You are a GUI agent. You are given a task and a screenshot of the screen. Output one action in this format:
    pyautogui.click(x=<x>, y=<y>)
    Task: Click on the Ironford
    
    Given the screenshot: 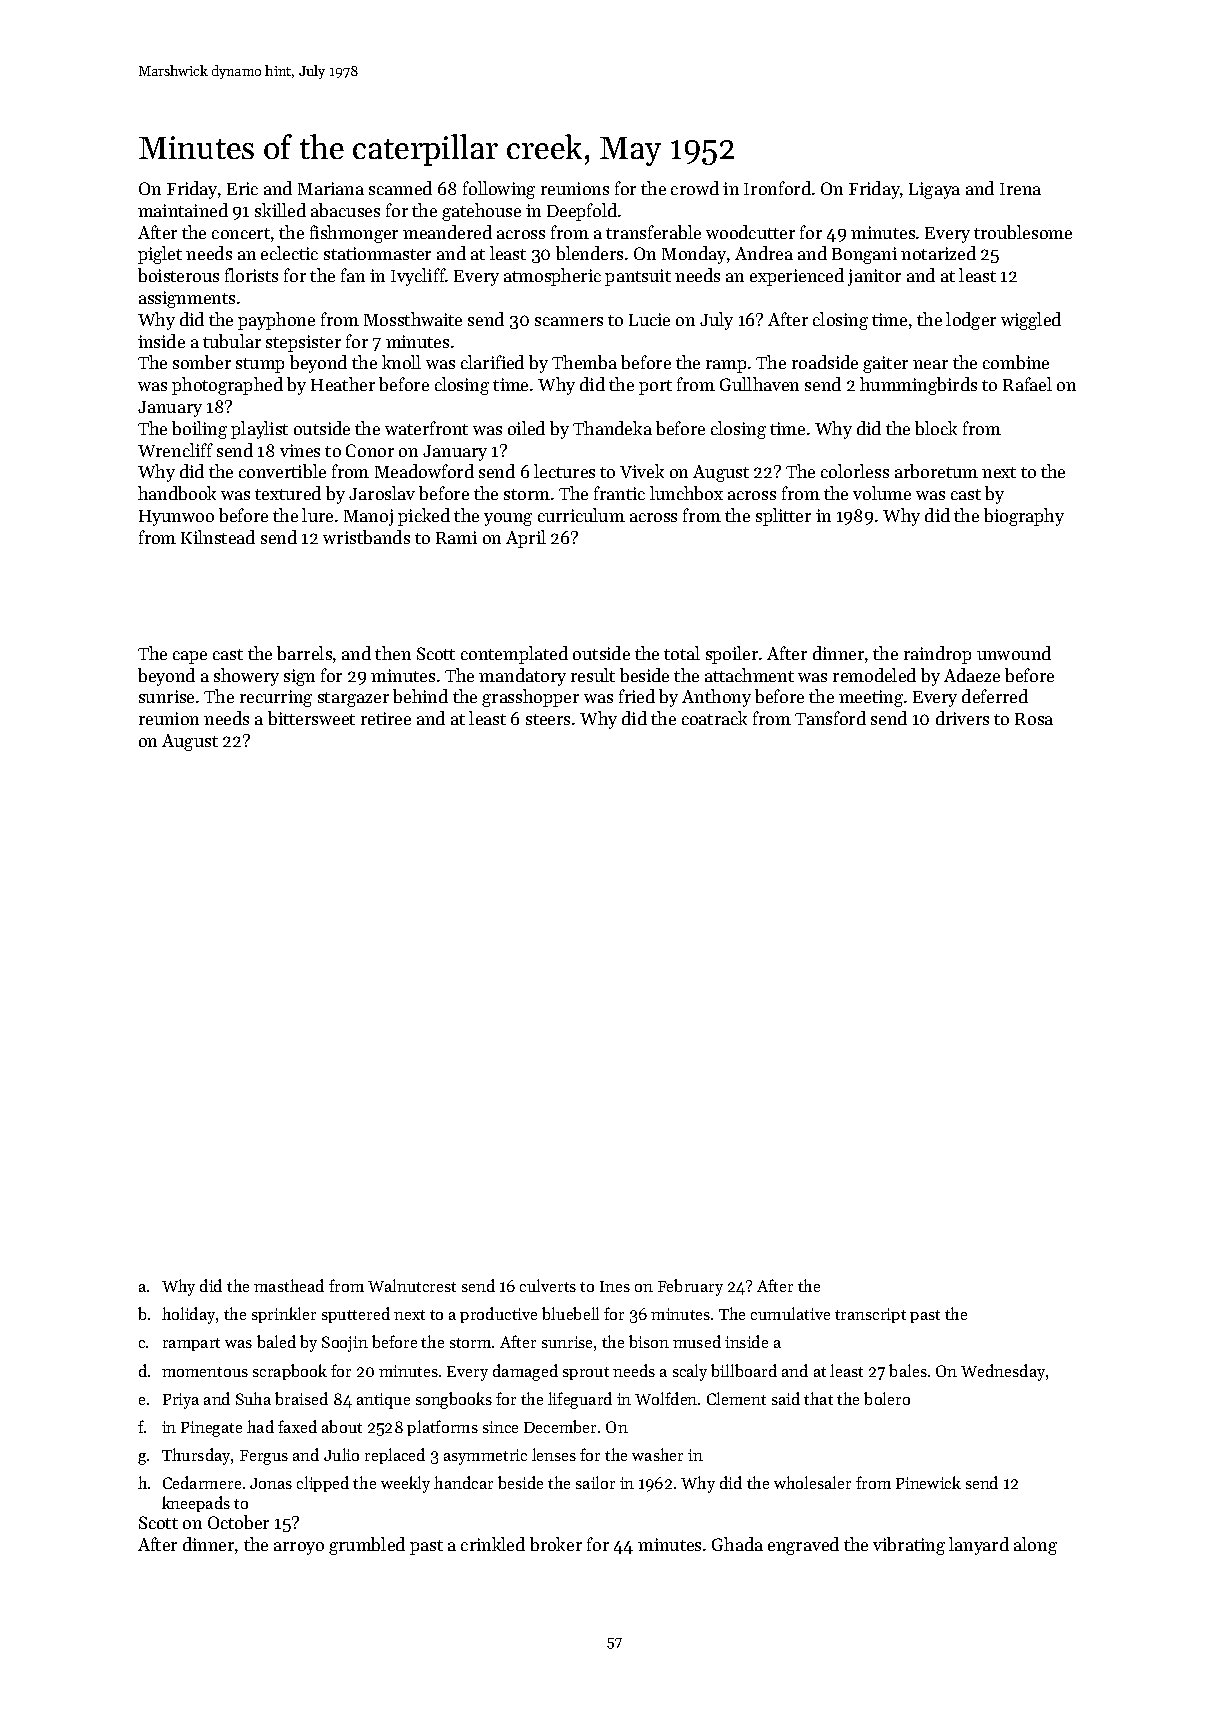 What is the action you would take?
    pyautogui.click(x=777, y=188)
